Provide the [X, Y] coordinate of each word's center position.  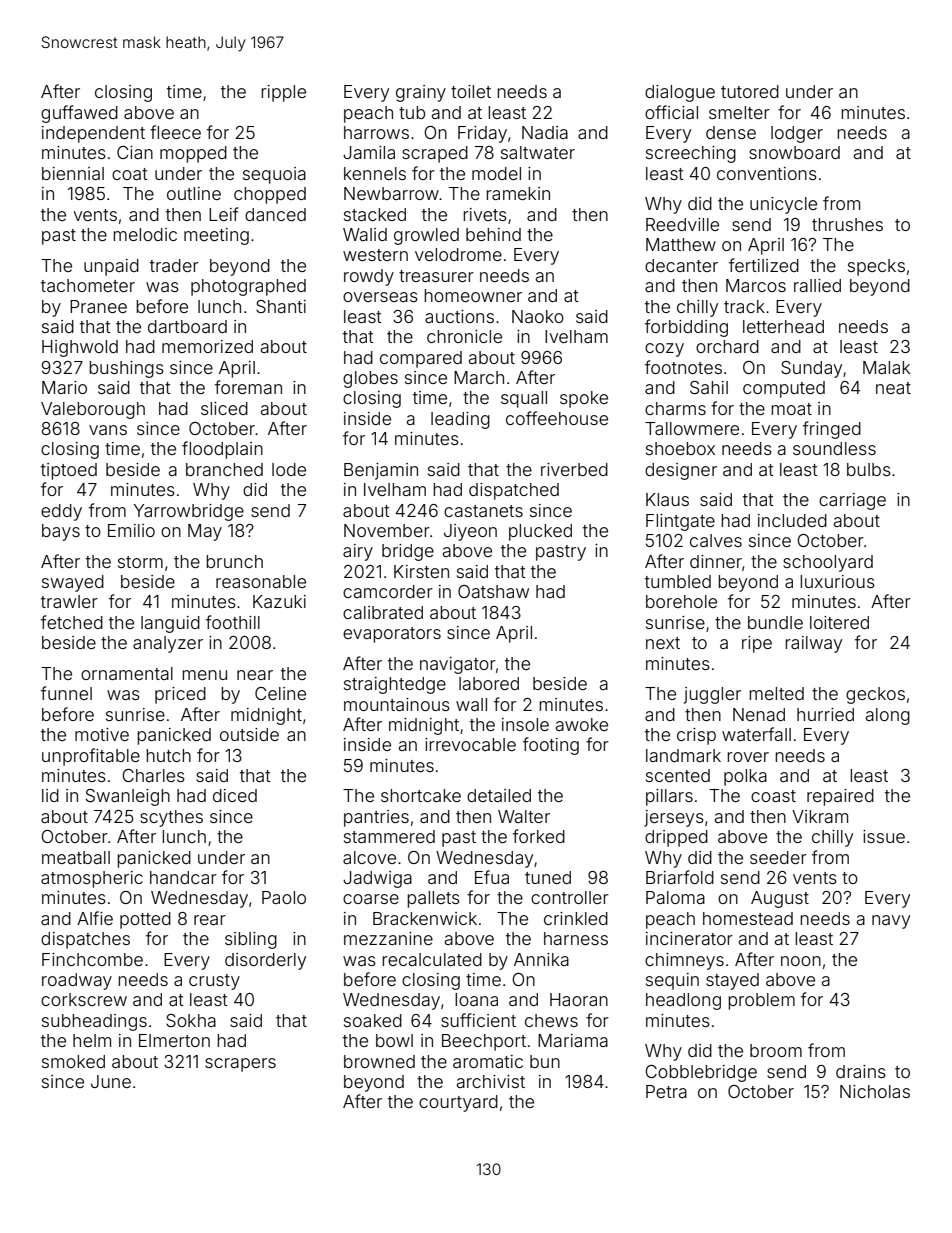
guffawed [79, 114]
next [663, 643]
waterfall [756, 734]
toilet [471, 91]
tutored [750, 91]
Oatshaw [493, 591]
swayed [73, 583]
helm [92, 1040]
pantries [376, 818]
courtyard [458, 1103]
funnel [66, 693]
